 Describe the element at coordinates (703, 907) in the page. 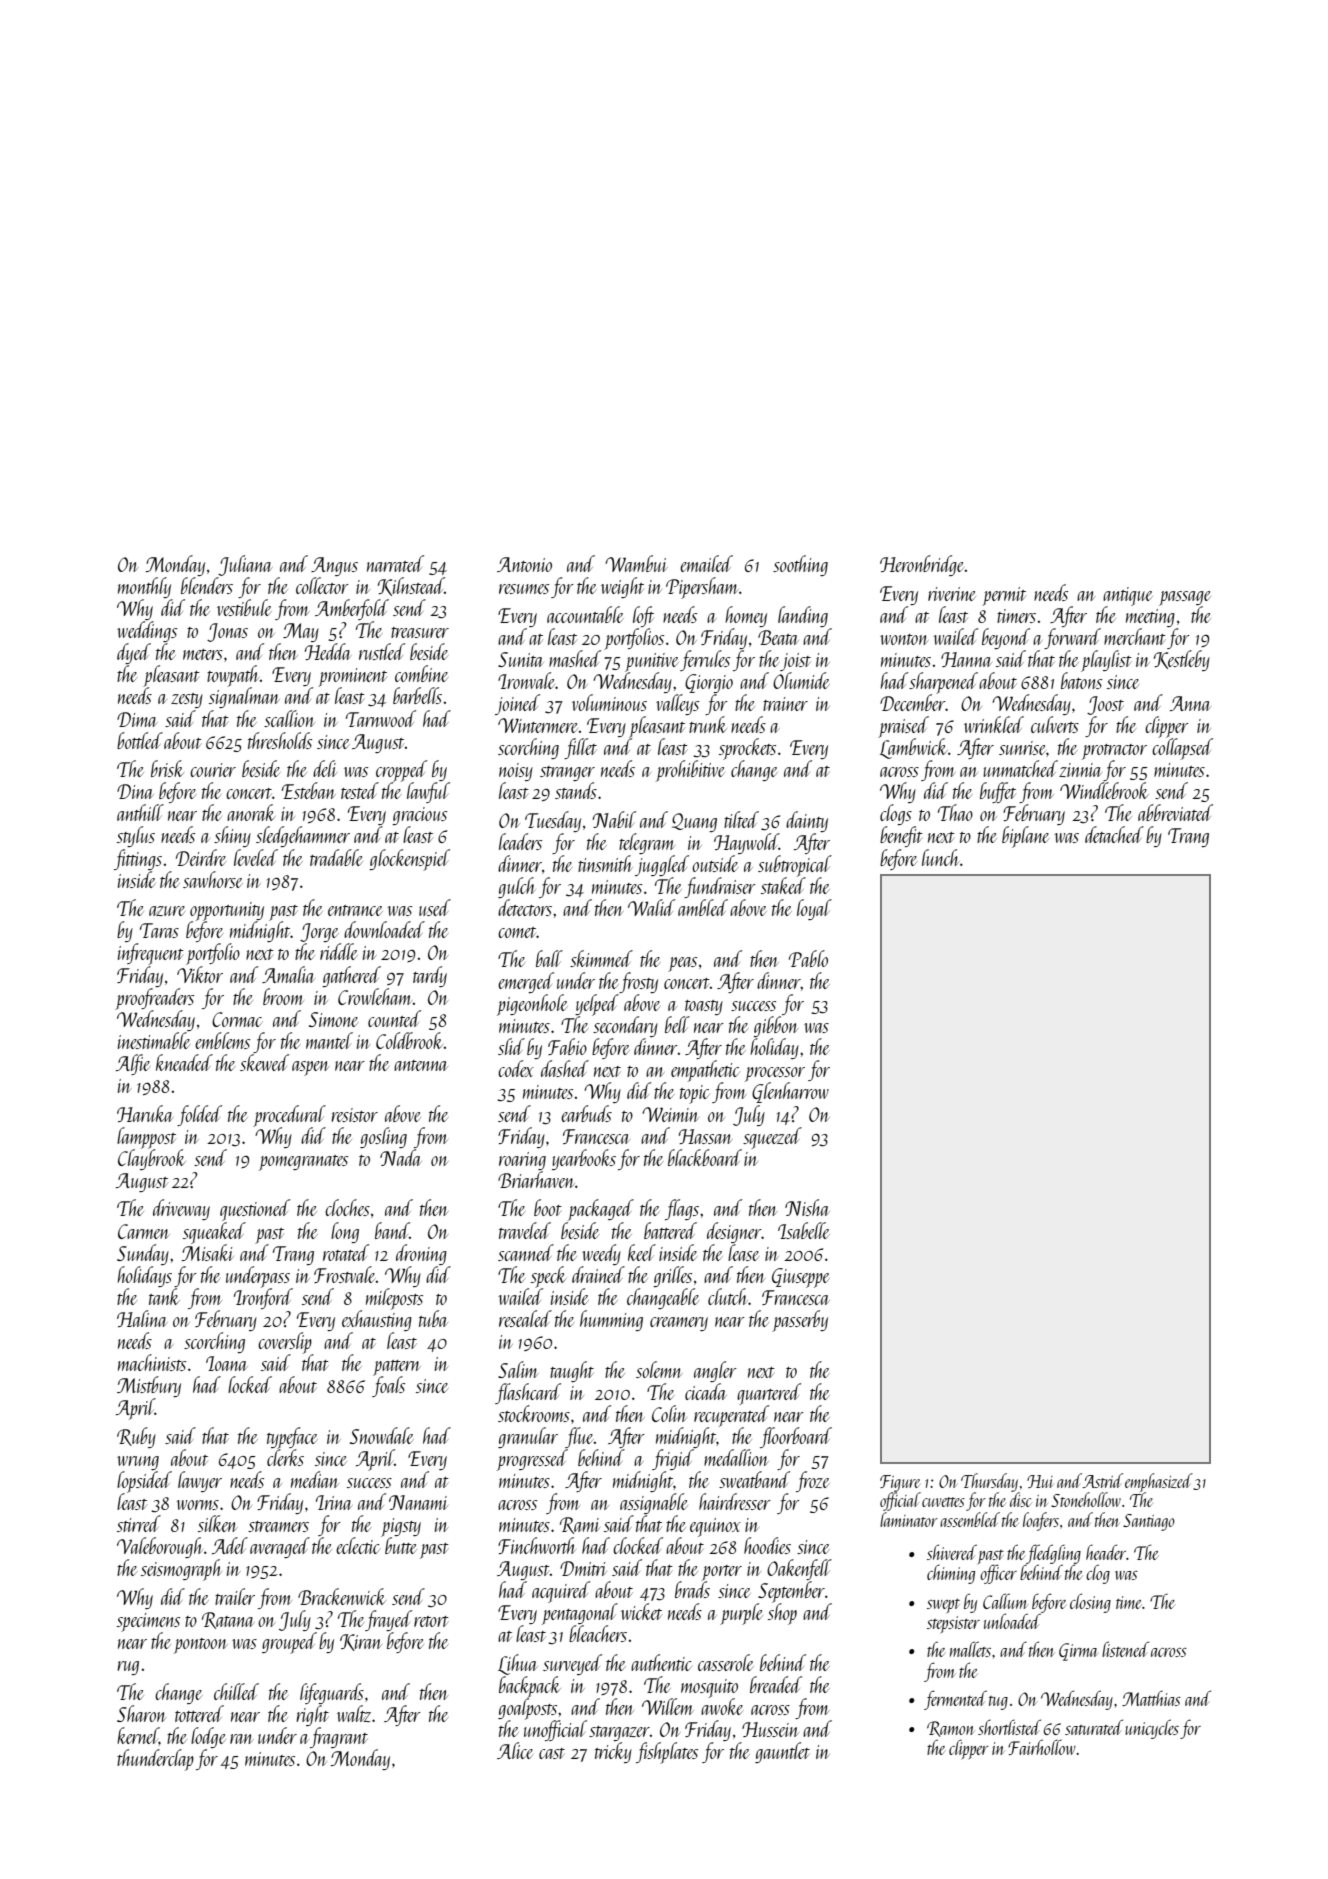

I see `ambled` at that location.
